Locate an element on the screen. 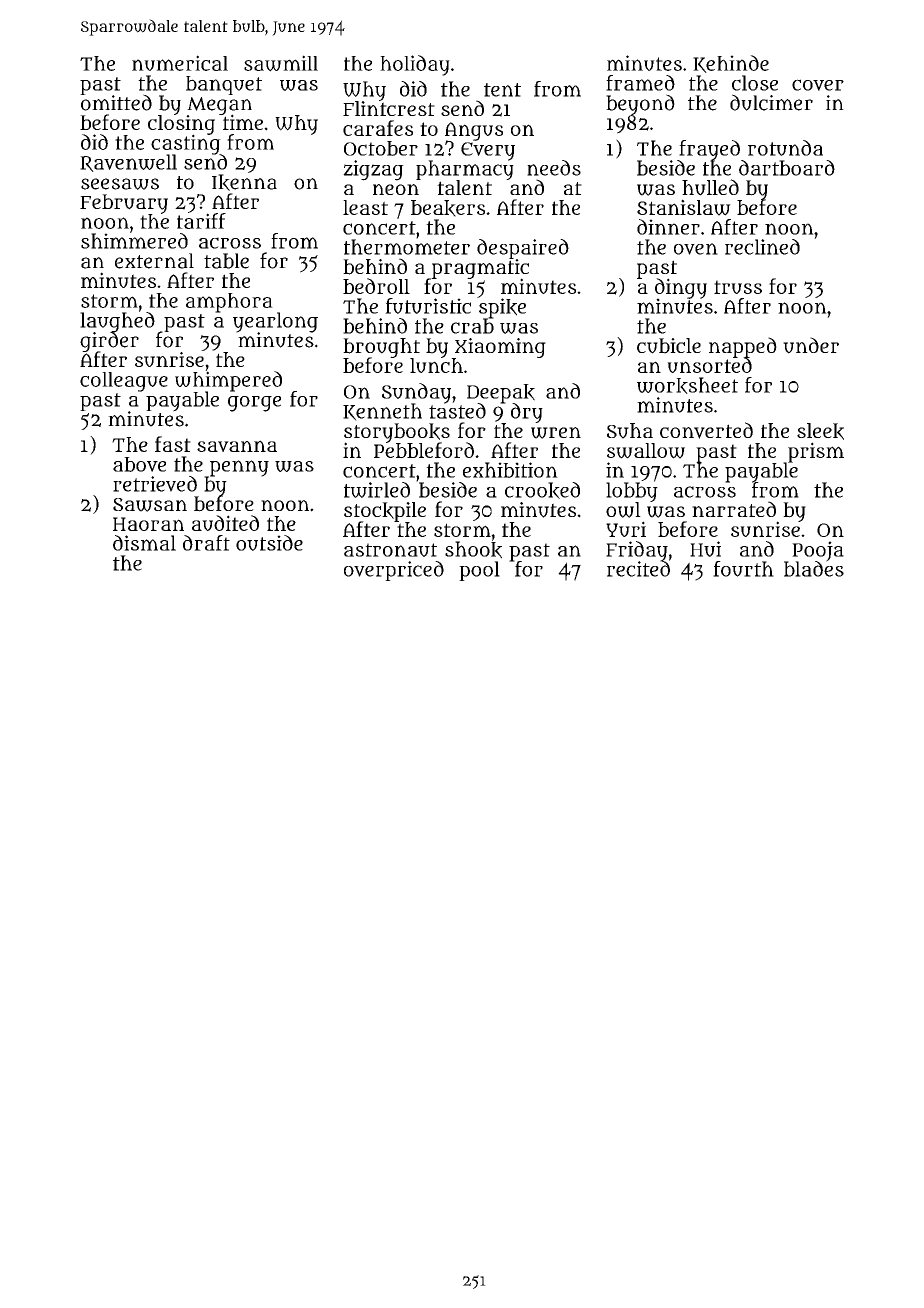 The height and width of the screenshot is (1308, 924). numerical is located at coordinates (180, 63).
